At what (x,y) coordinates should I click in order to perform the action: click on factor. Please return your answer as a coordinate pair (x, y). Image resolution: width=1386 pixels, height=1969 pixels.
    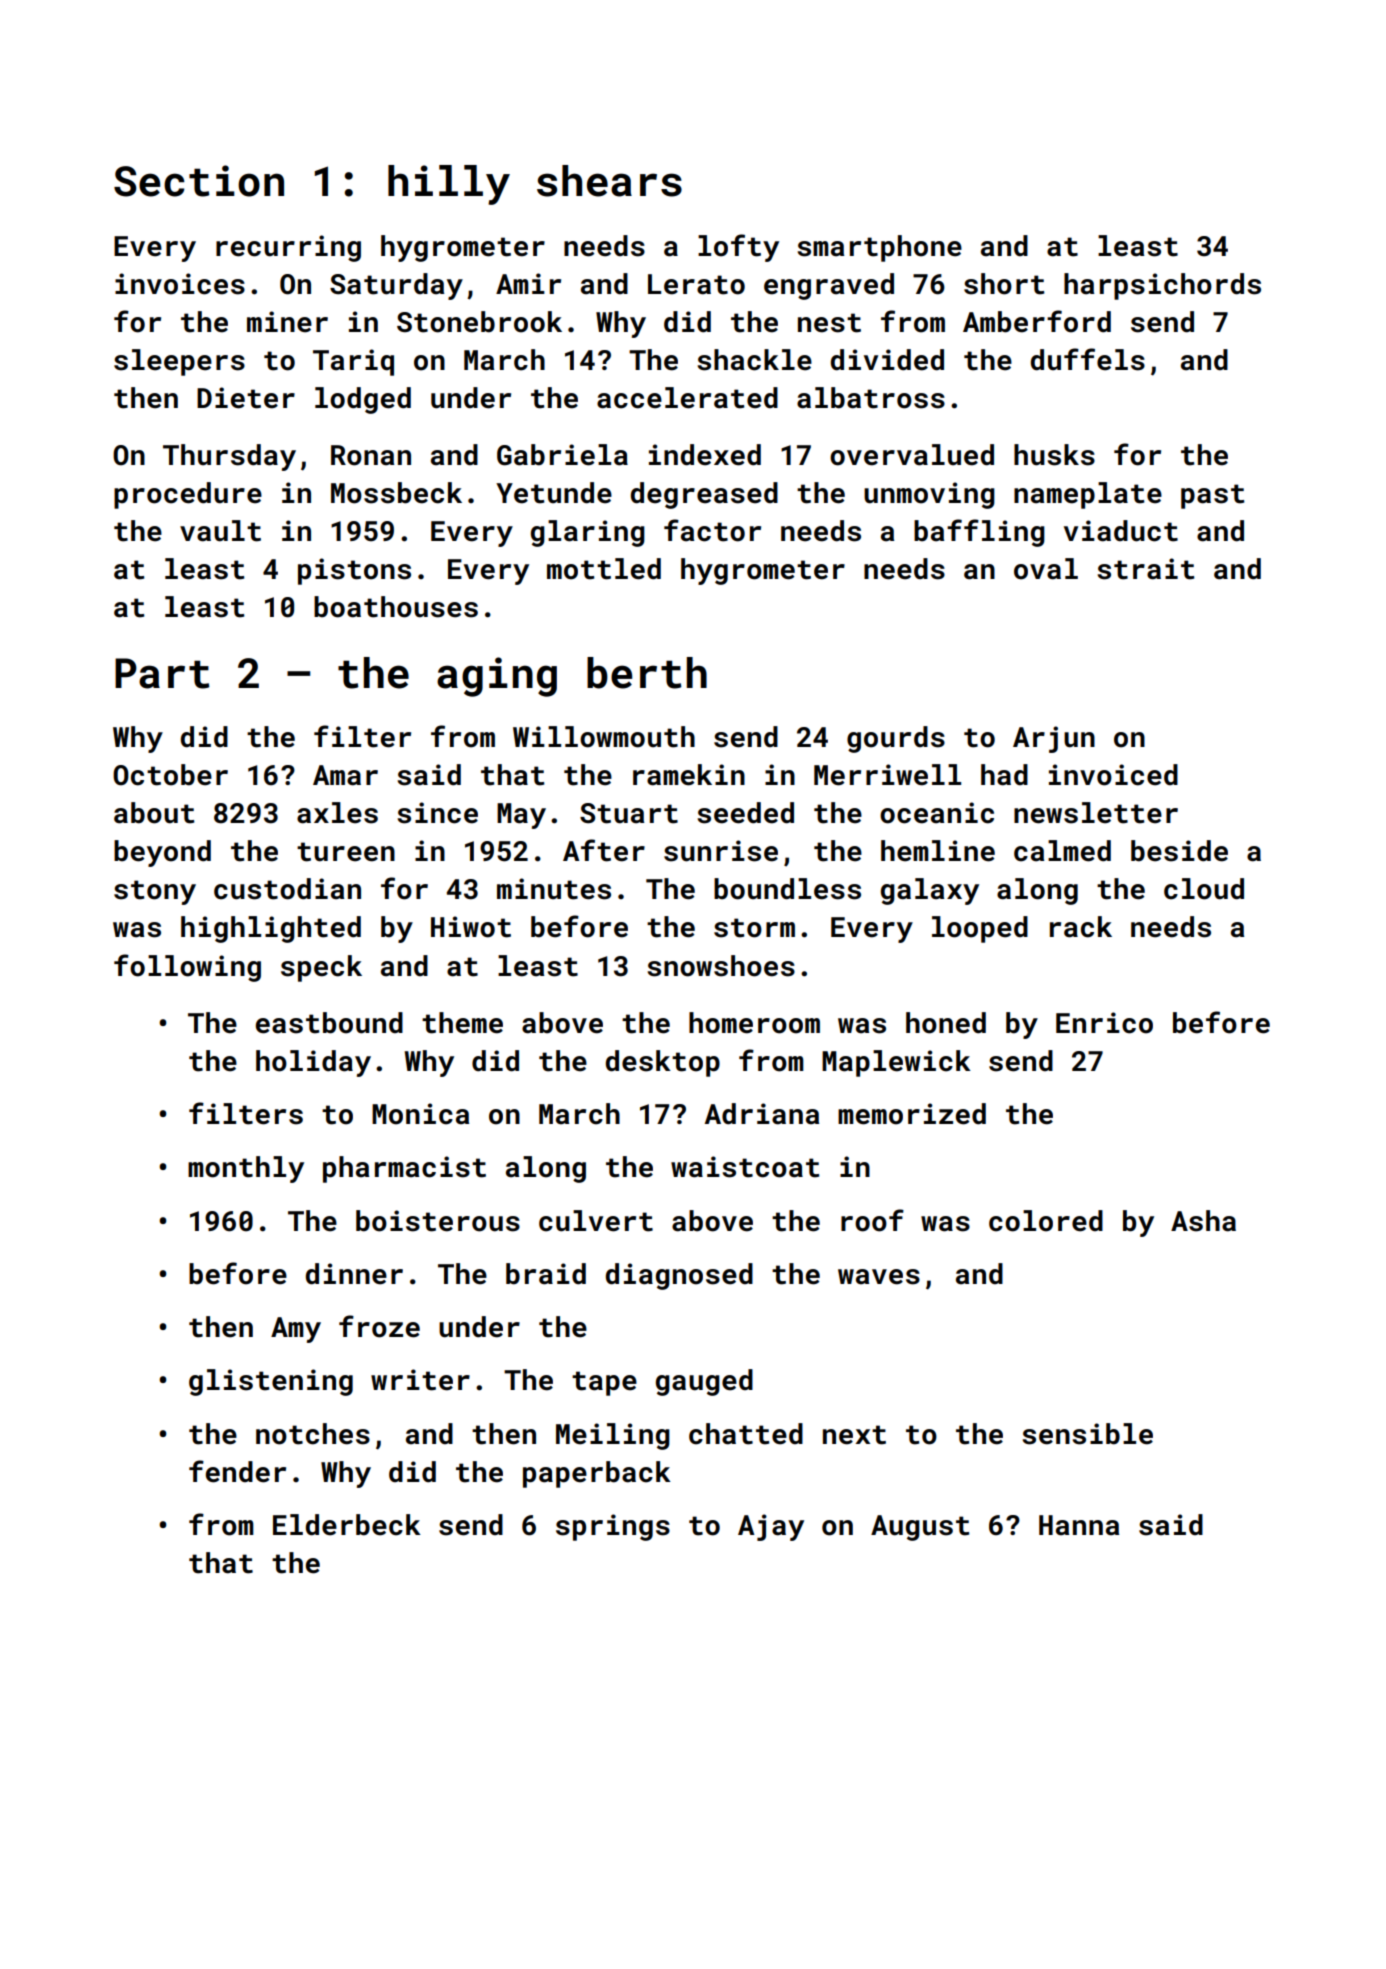
    Looking at the image, I should click on (712, 530).
